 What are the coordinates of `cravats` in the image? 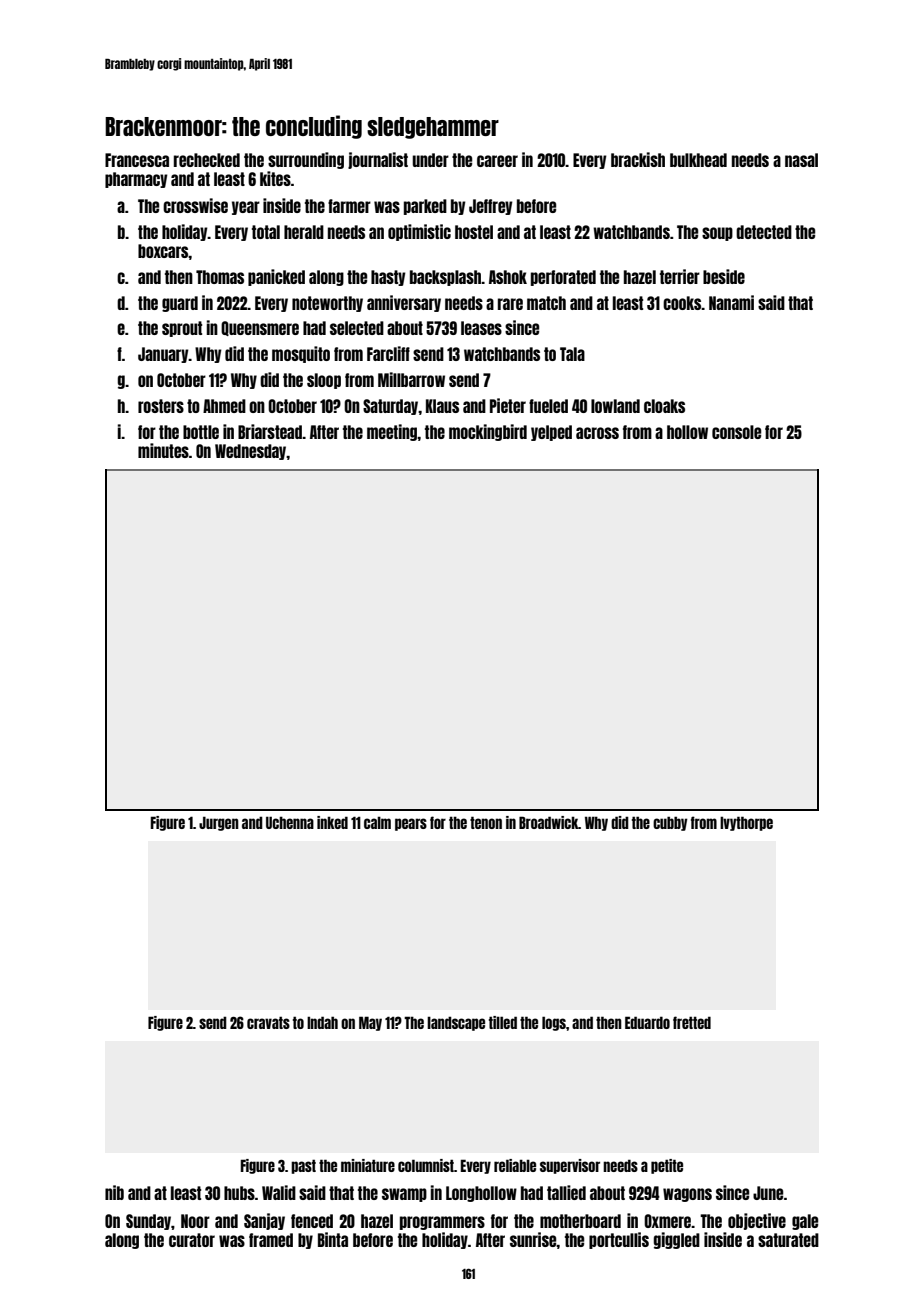 It's located at (268, 1022).
